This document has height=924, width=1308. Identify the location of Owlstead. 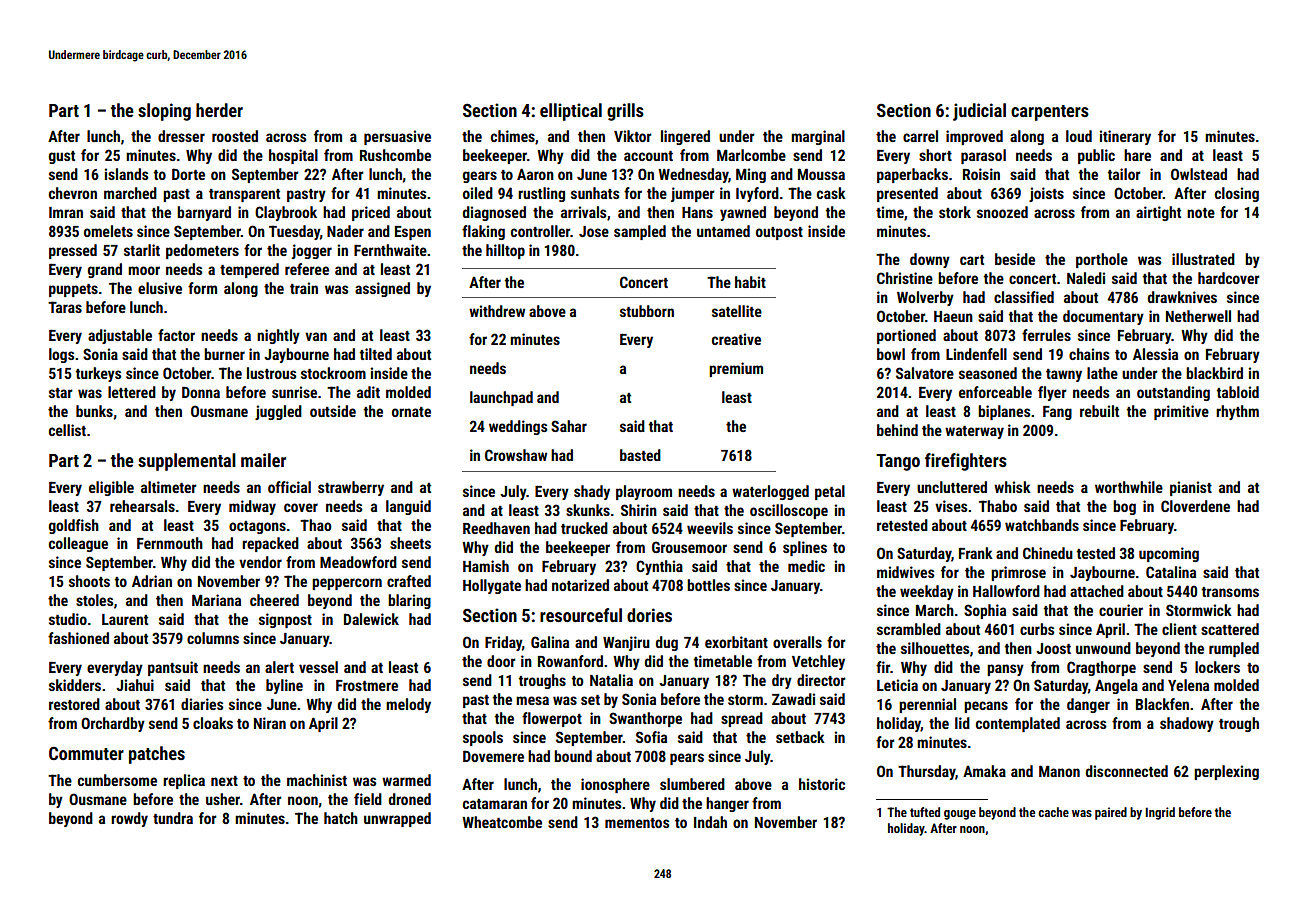
(1199, 174).
